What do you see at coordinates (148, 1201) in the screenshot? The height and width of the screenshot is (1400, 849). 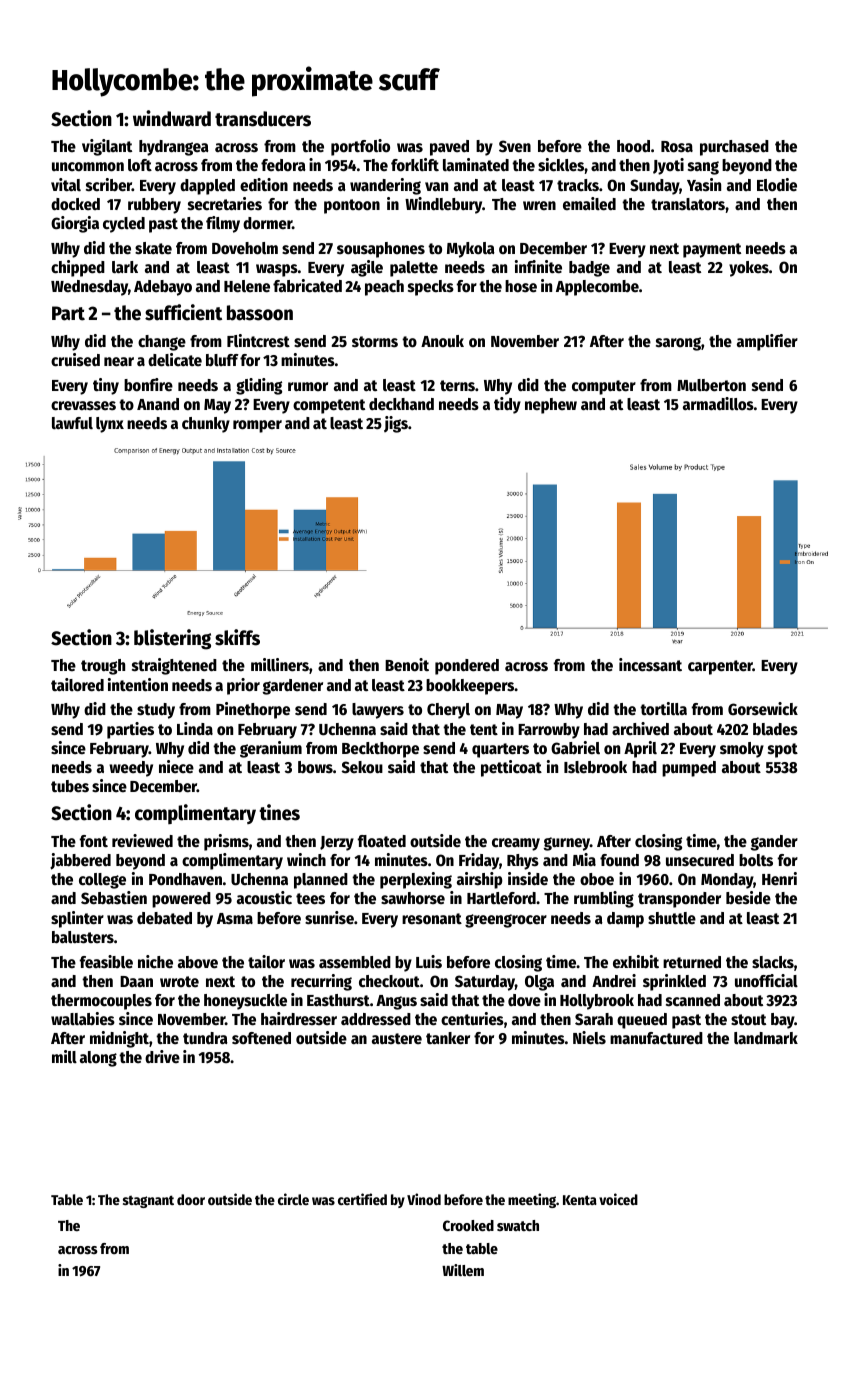 I see `stagnant` at bounding box center [148, 1201].
